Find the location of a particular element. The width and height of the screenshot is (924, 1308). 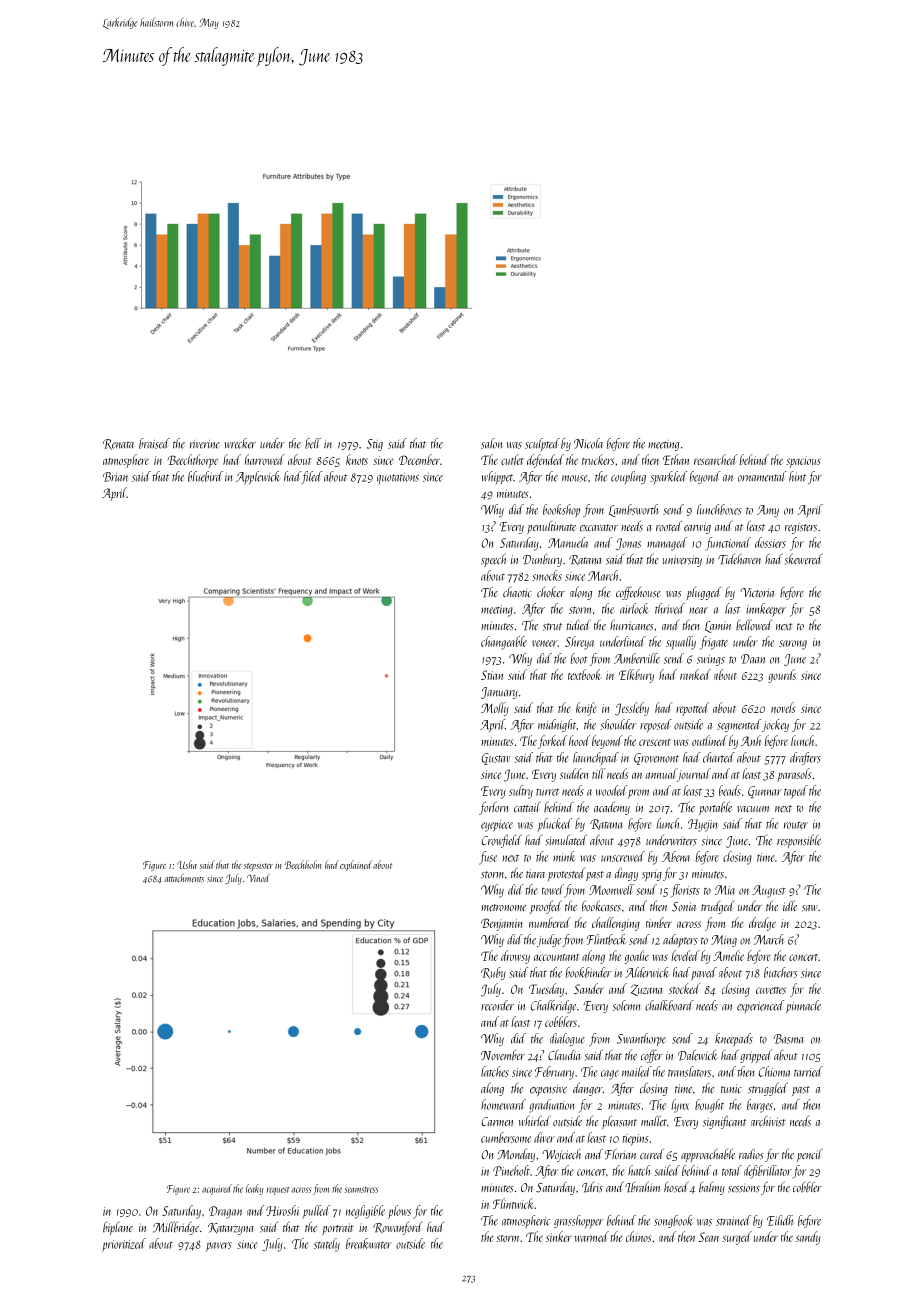

Nicola is located at coordinates (588, 443).
